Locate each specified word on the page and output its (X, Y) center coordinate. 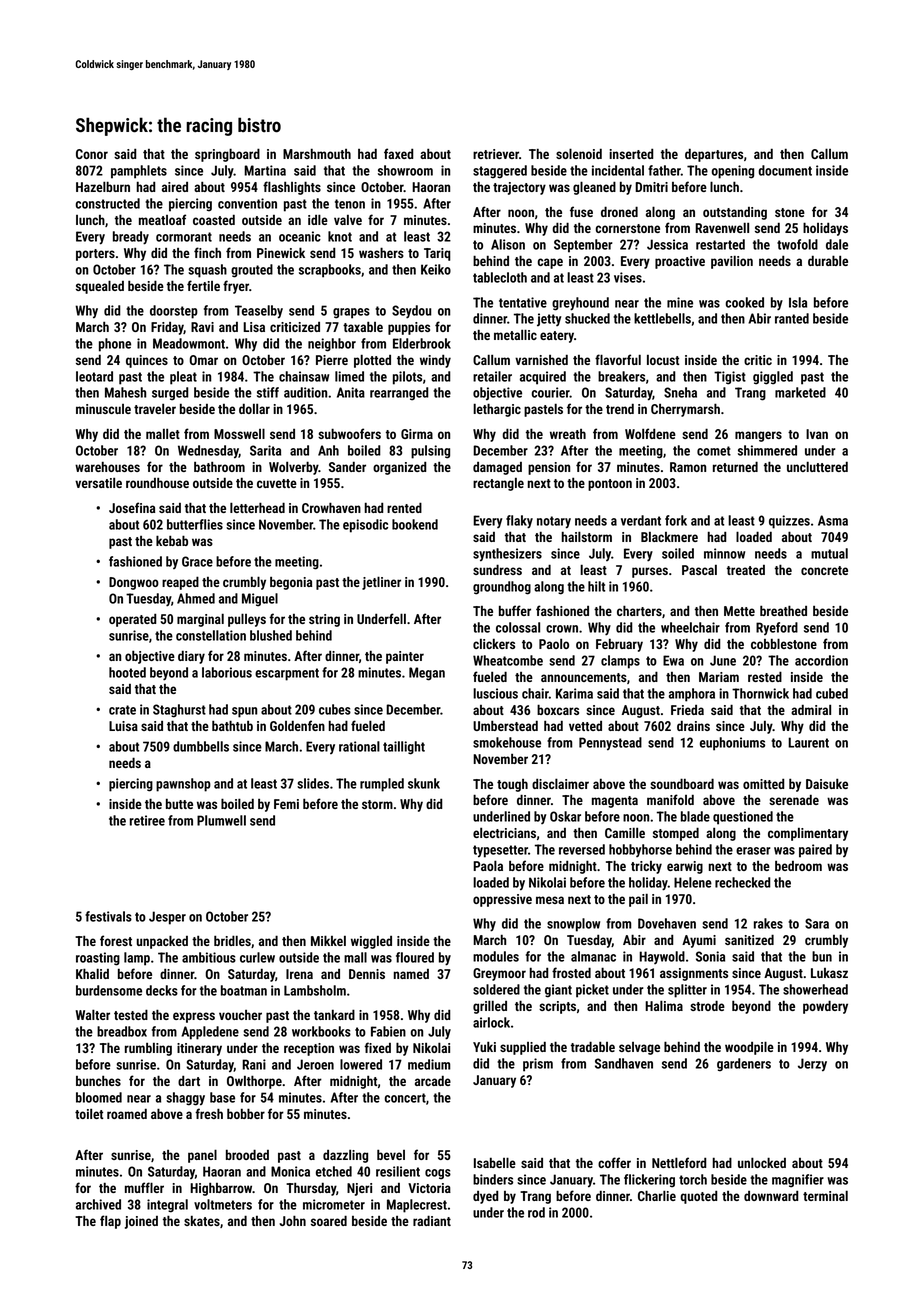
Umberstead (505, 725)
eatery (557, 337)
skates (202, 1220)
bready (131, 238)
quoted (698, 1197)
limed (349, 376)
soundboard (682, 783)
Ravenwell (722, 227)
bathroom (219, 466)
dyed (485, 1197)
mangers (758, 436)
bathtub (232, 725)
